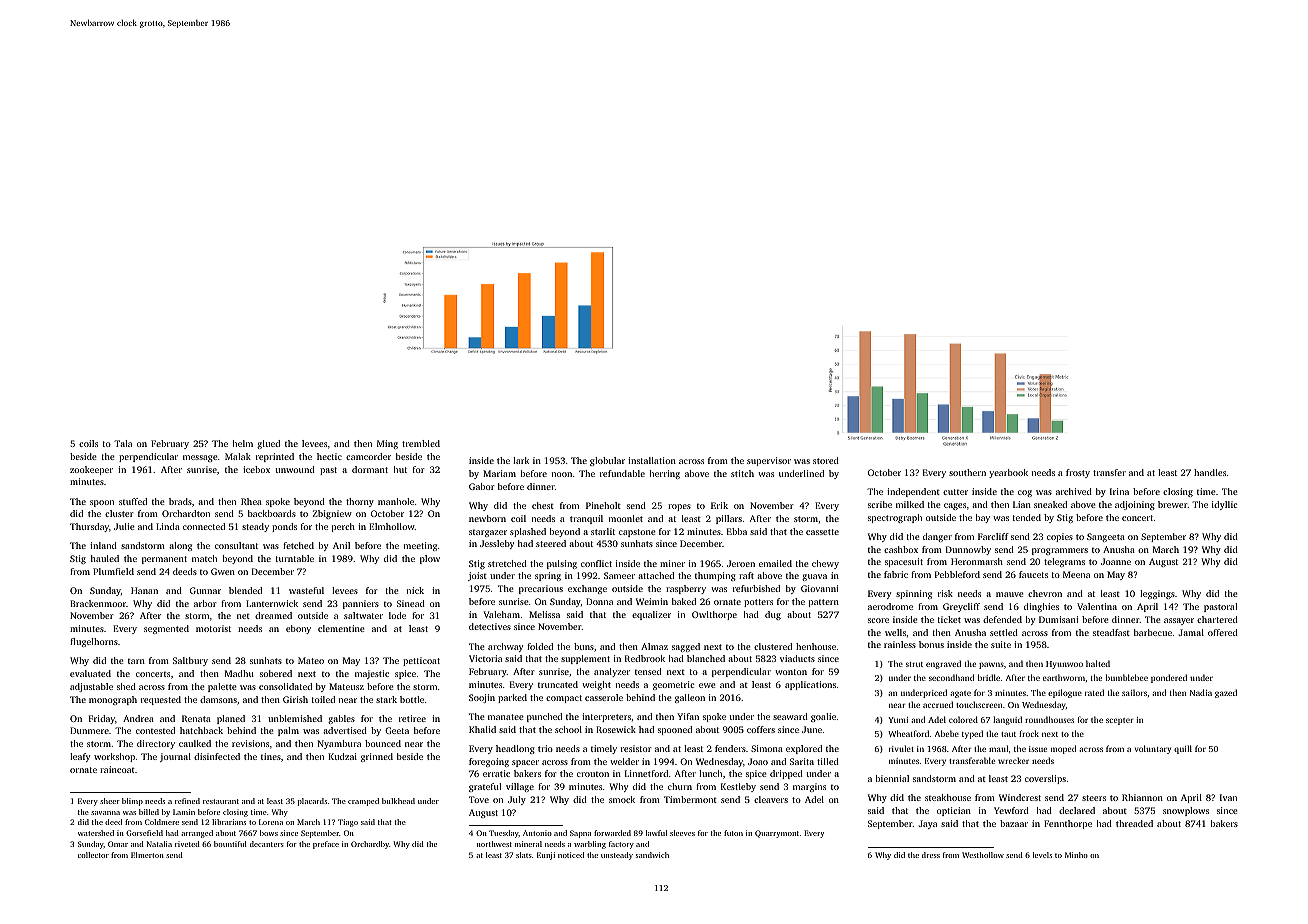  What do you see at coordinates (521, 460) in the document?
I see `lark` at bounding box center [521, 460].
